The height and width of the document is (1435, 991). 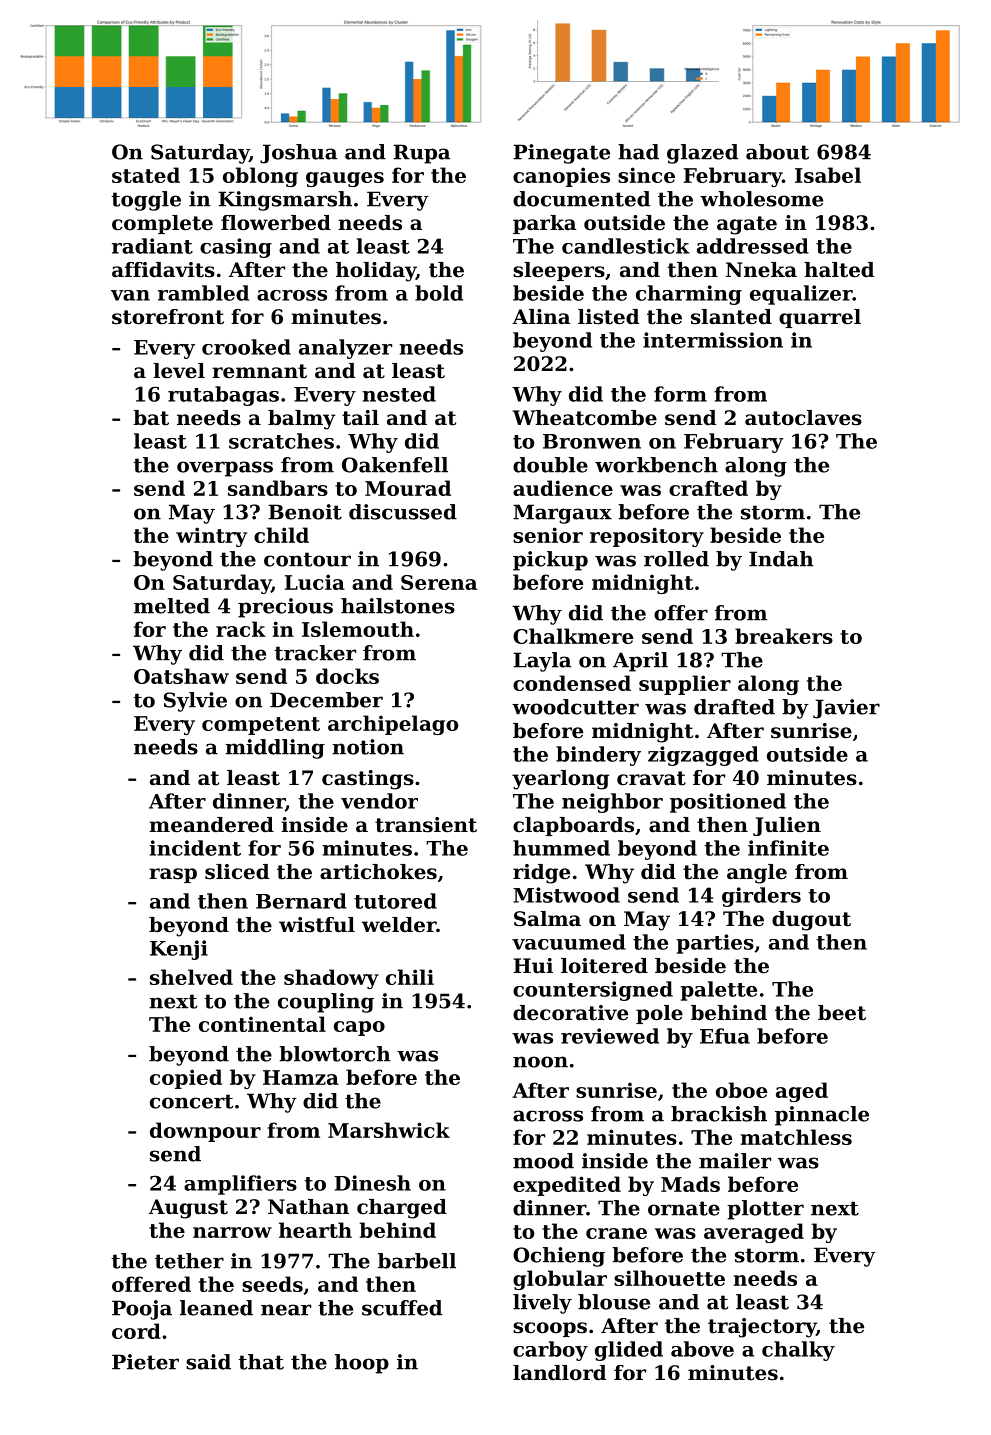 What do you see at coordinates (784, 636) in the document?
I see `breakers` at bounding box center [784, 636].
